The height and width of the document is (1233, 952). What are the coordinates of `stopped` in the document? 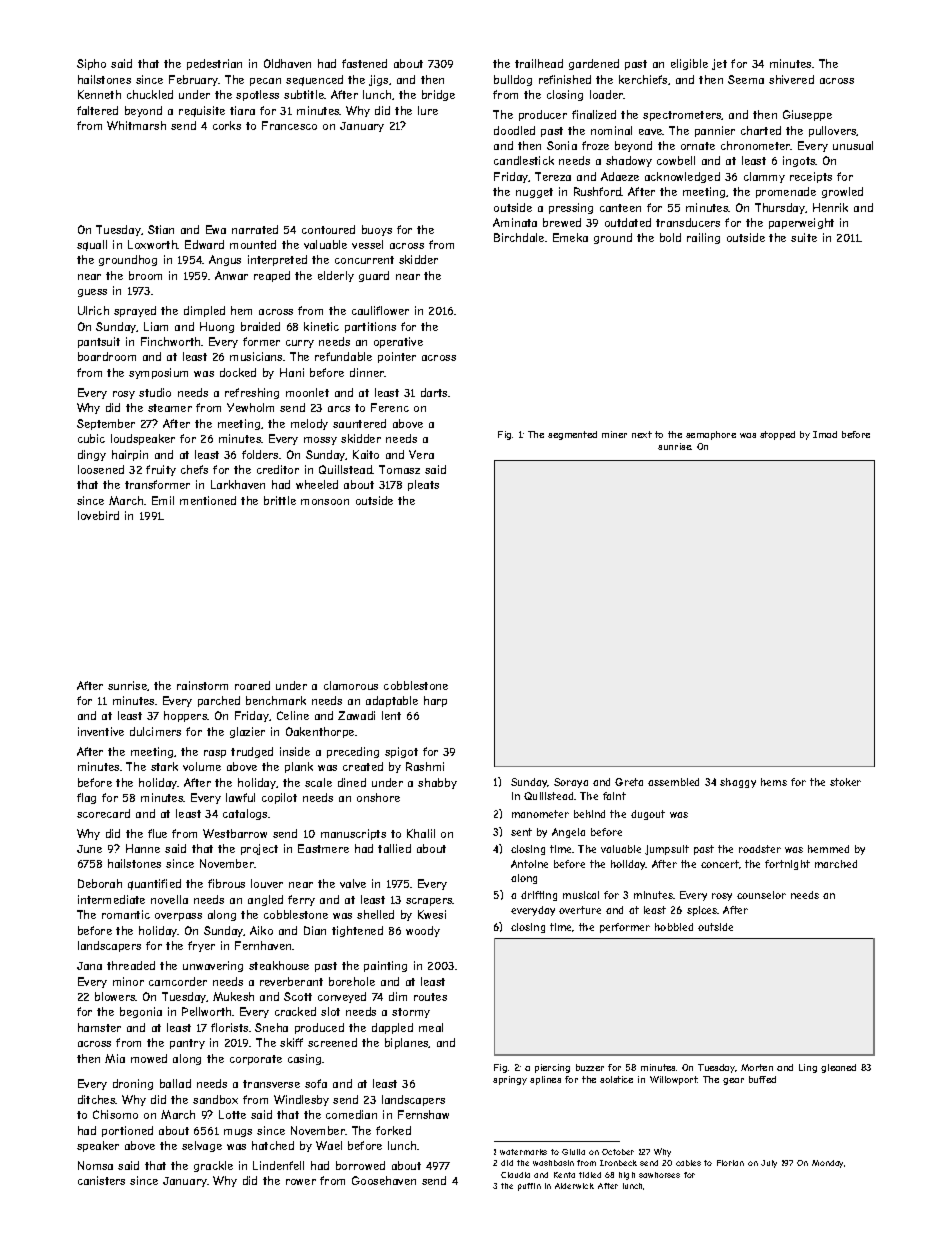 It's located at (777, 435).
